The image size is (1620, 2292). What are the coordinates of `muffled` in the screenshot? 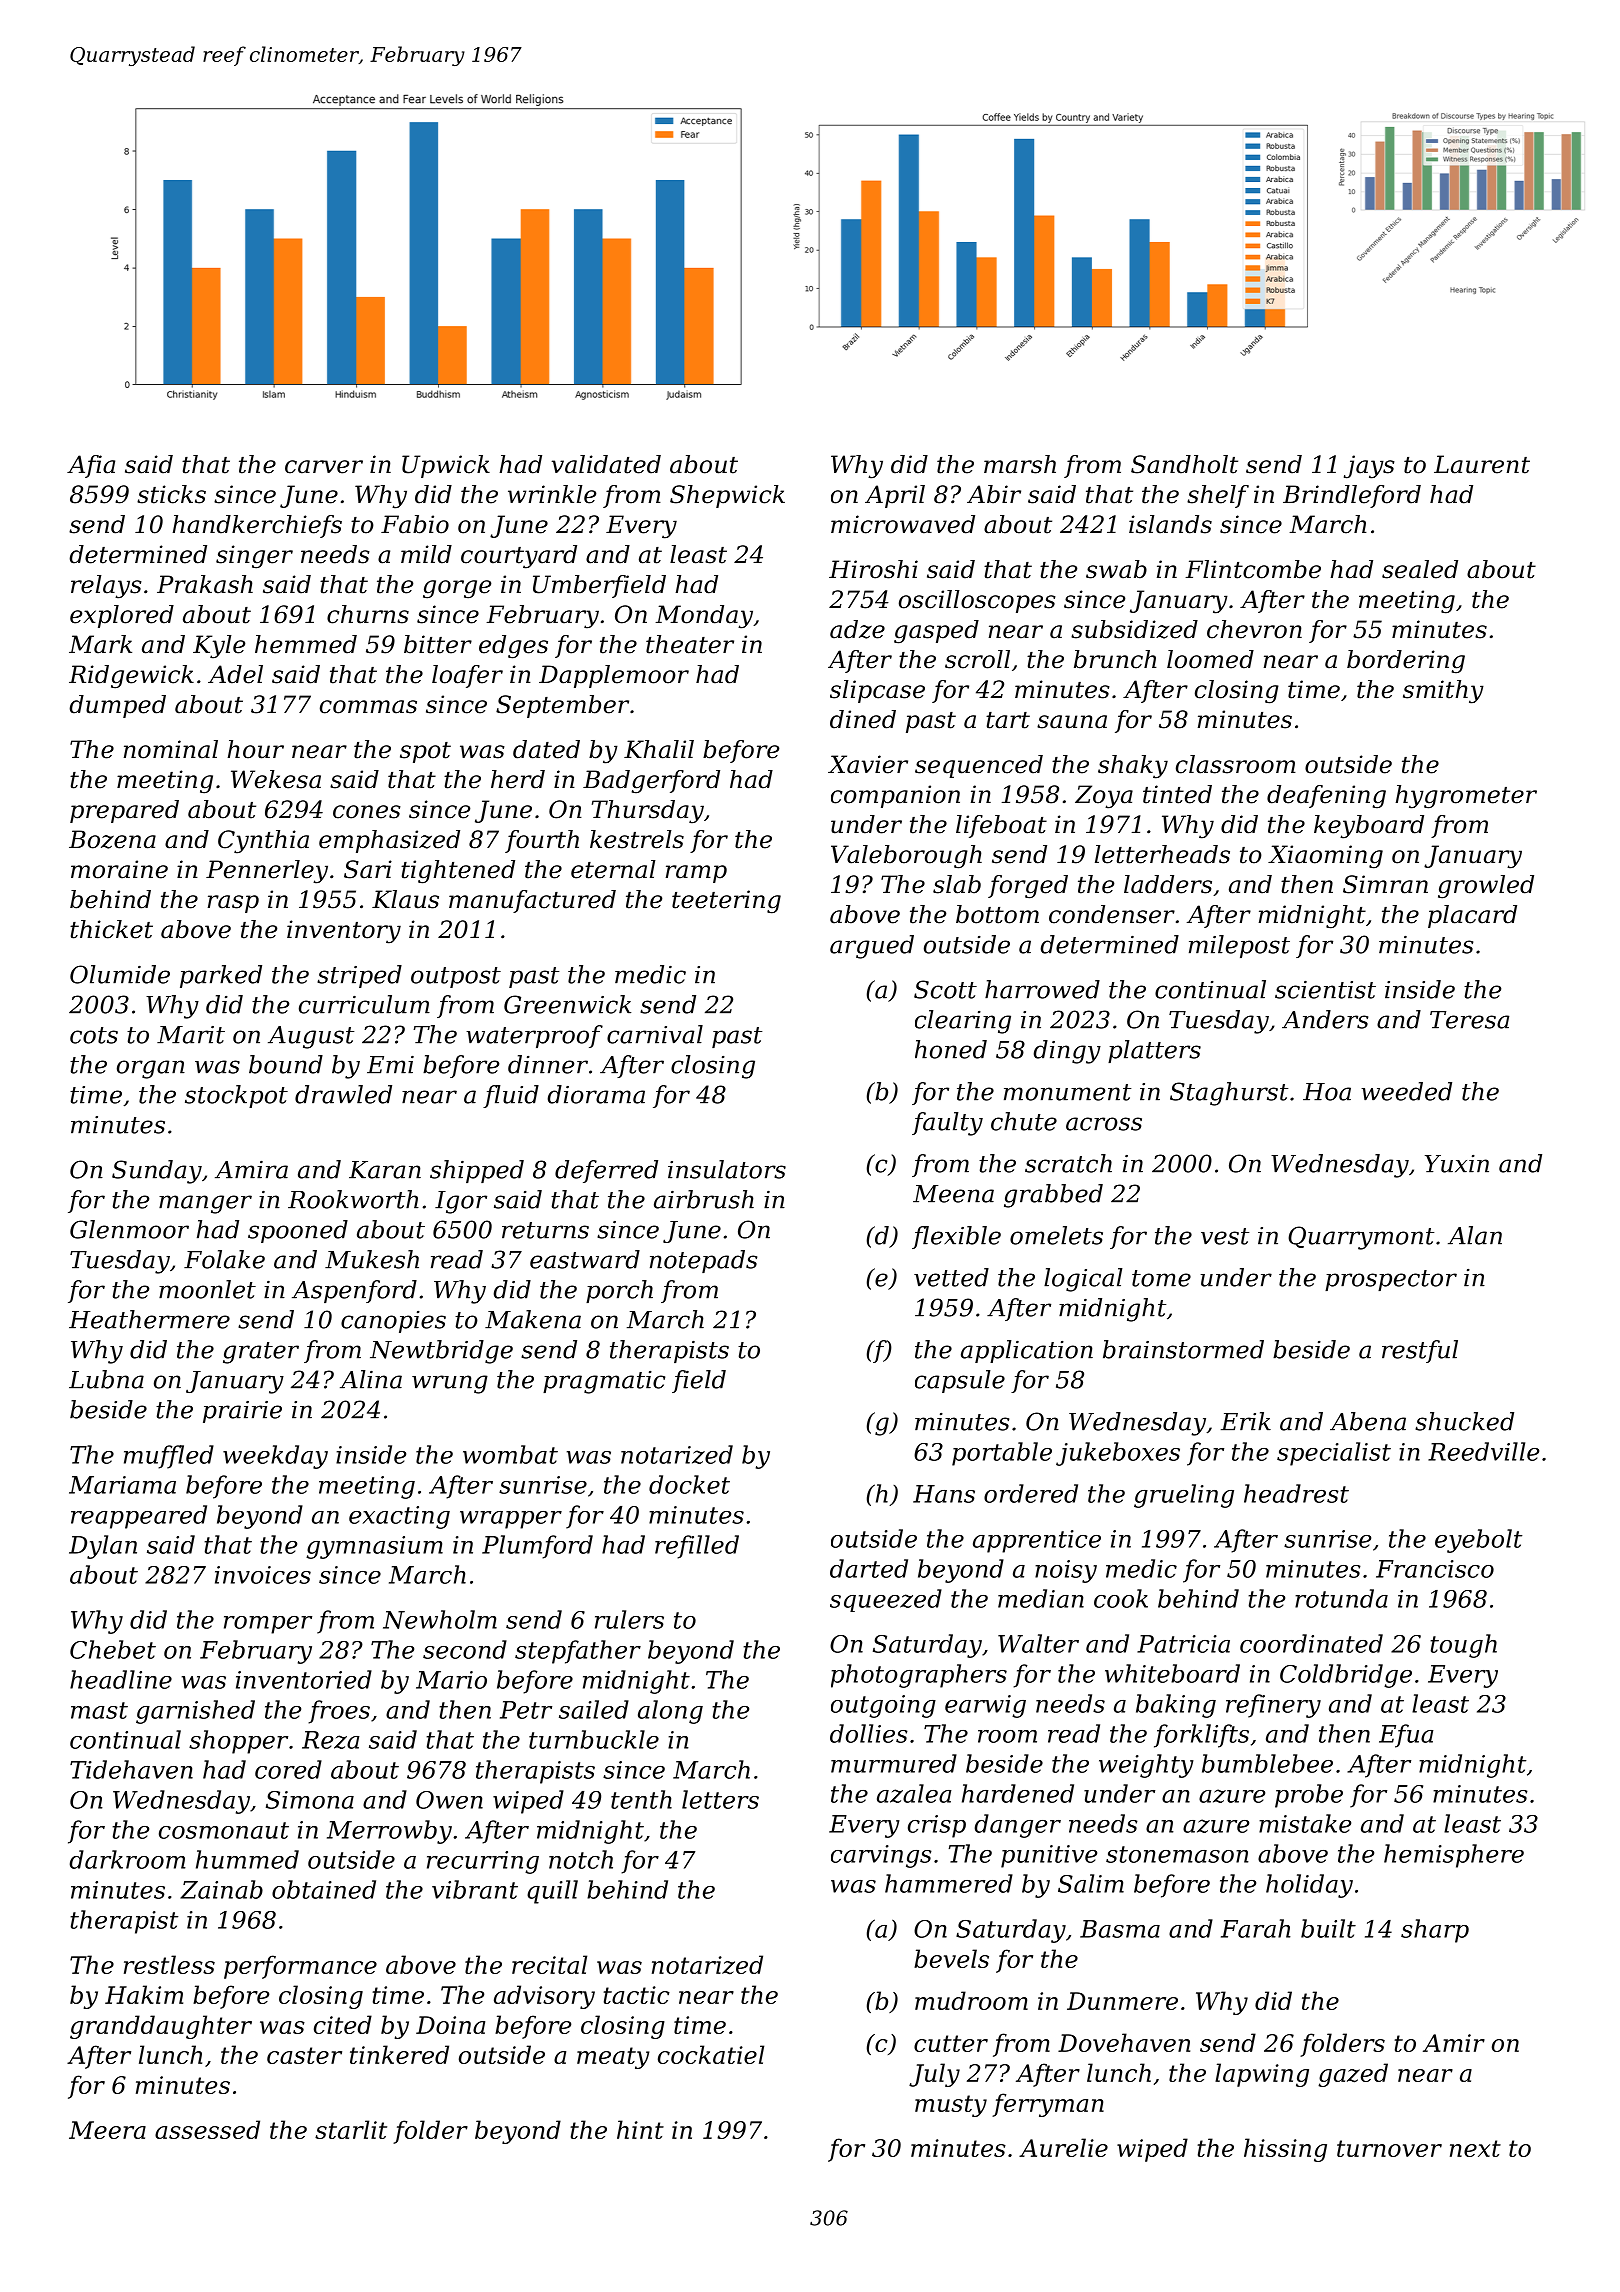 It's located at (169, 1457).
